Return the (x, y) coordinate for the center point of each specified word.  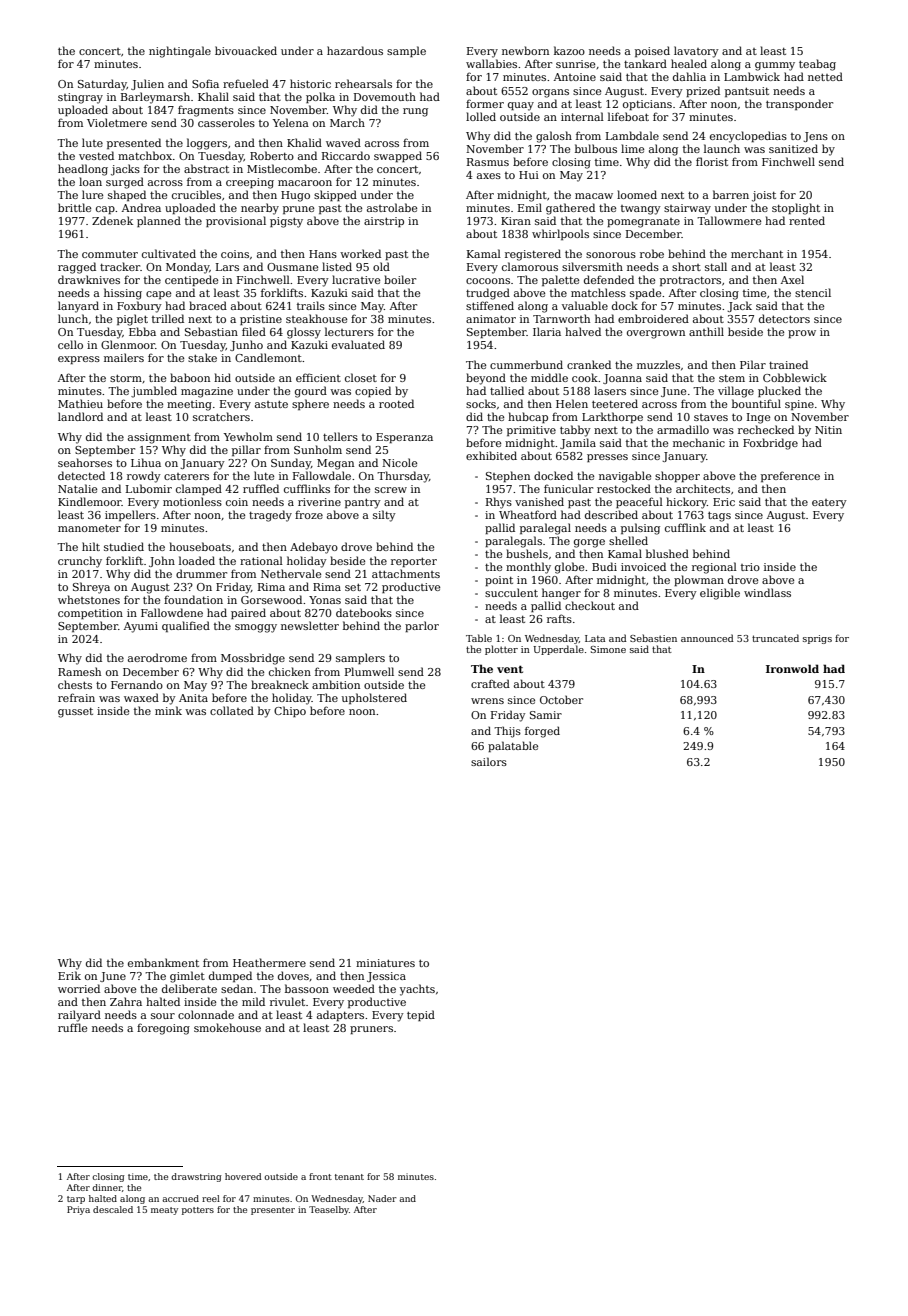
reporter (414, 562)
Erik (69, 975)
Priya (78, 1210)
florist (712, 161)
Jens (815, 137)
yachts (417, 990)
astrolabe (392, 207)
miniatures (385, 963)
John (162, 561)
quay (521, 106)
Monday (187, 268)
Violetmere (117, 122)
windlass (767, 592)
